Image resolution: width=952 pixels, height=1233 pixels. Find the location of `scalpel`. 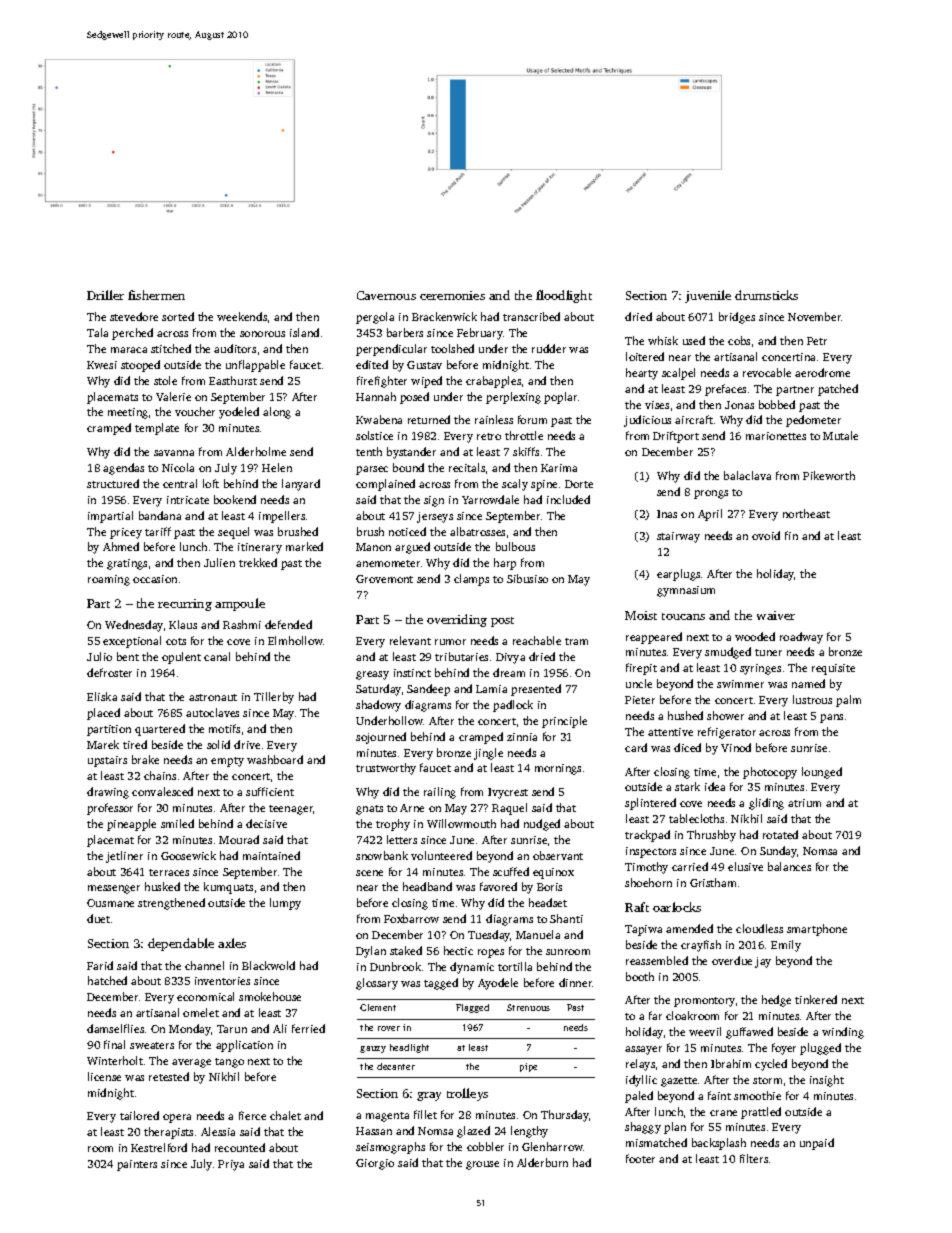

scalpel is located at coordinates (678, 374).
